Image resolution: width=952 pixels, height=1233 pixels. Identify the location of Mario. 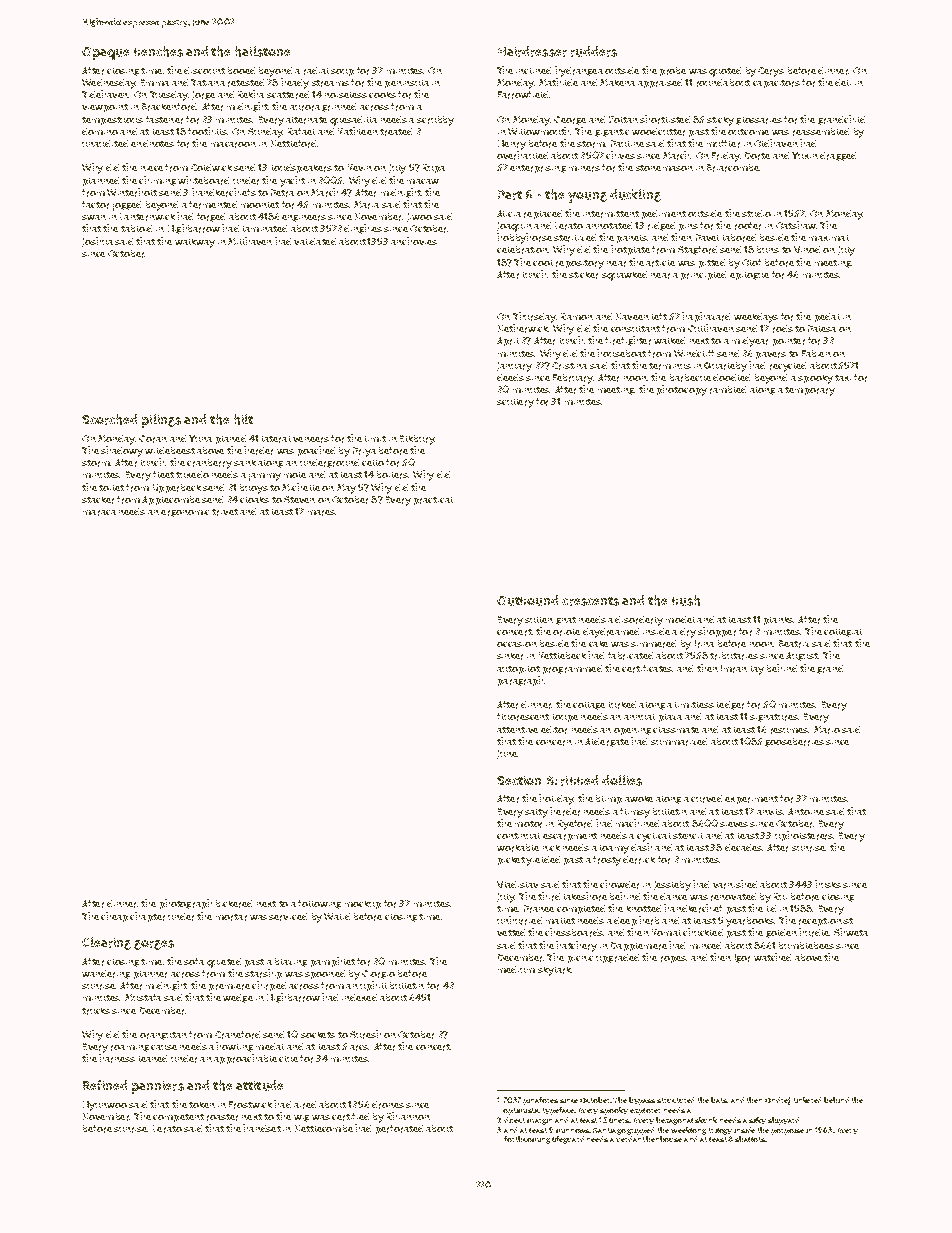
(827, 730).
